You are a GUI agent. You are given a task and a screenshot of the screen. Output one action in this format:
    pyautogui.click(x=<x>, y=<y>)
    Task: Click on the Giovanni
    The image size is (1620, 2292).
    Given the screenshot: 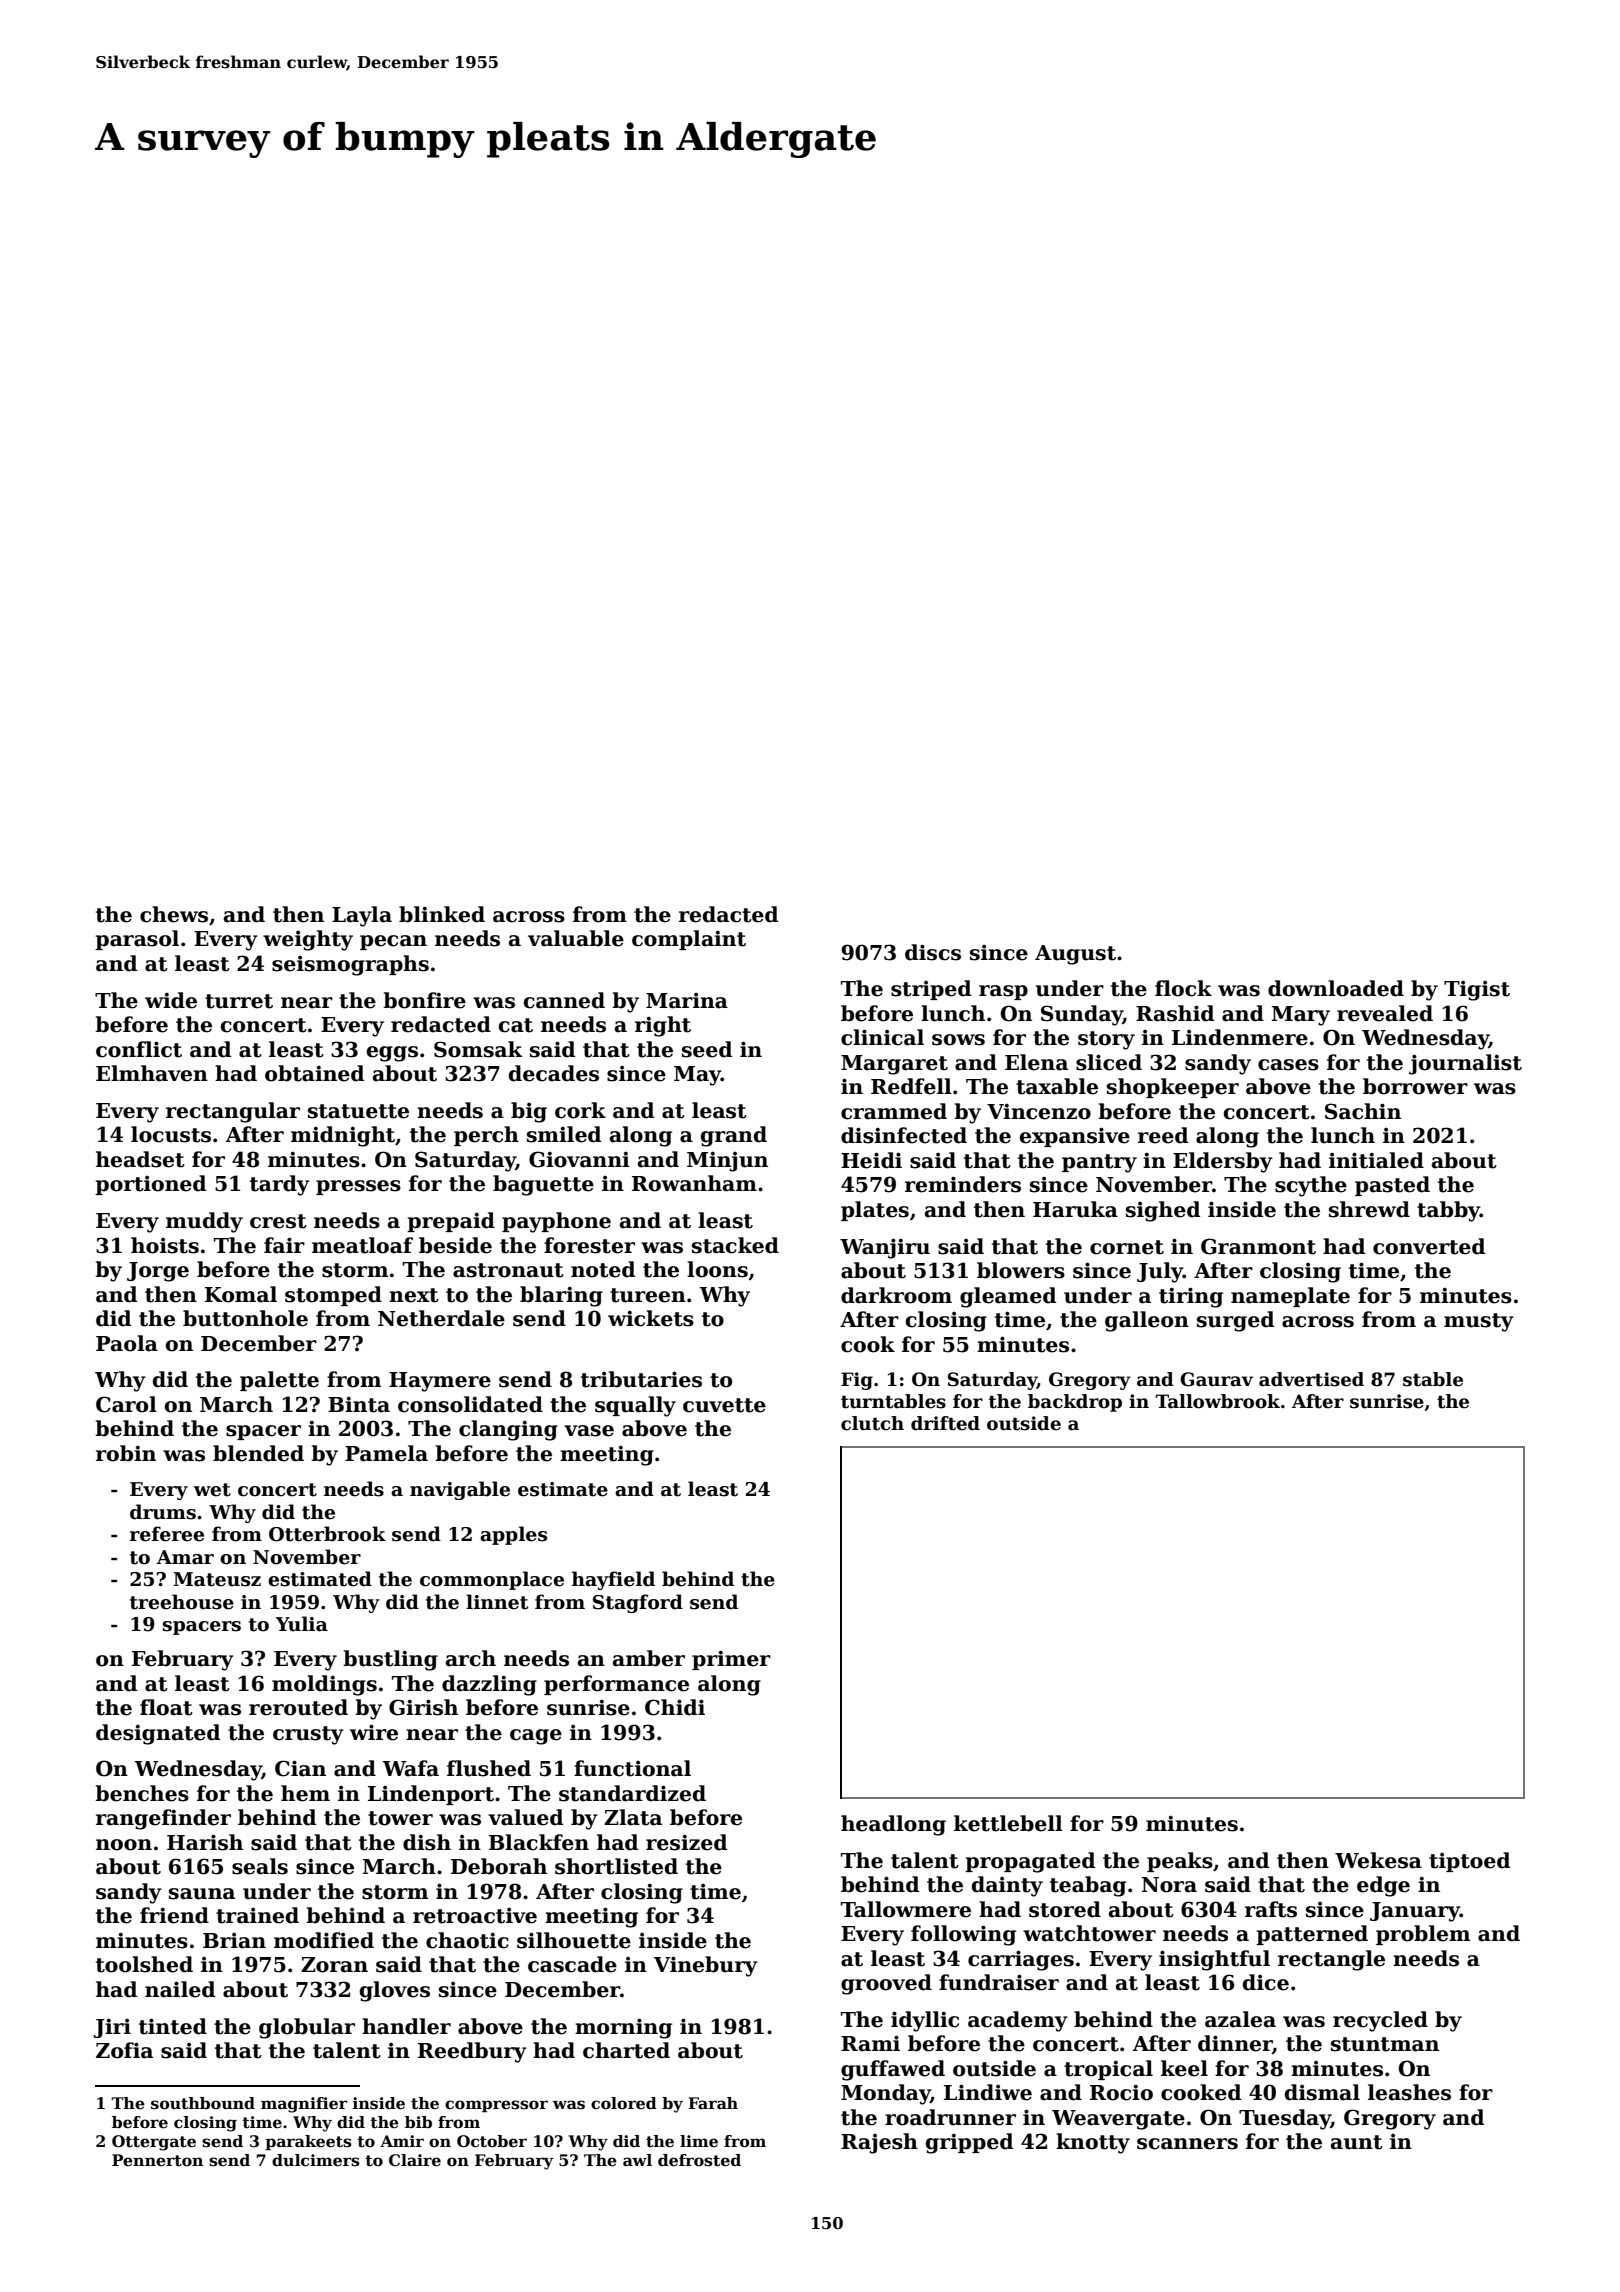 What is the action you would take?
    pyautogui.click(x=579, y=1159)
